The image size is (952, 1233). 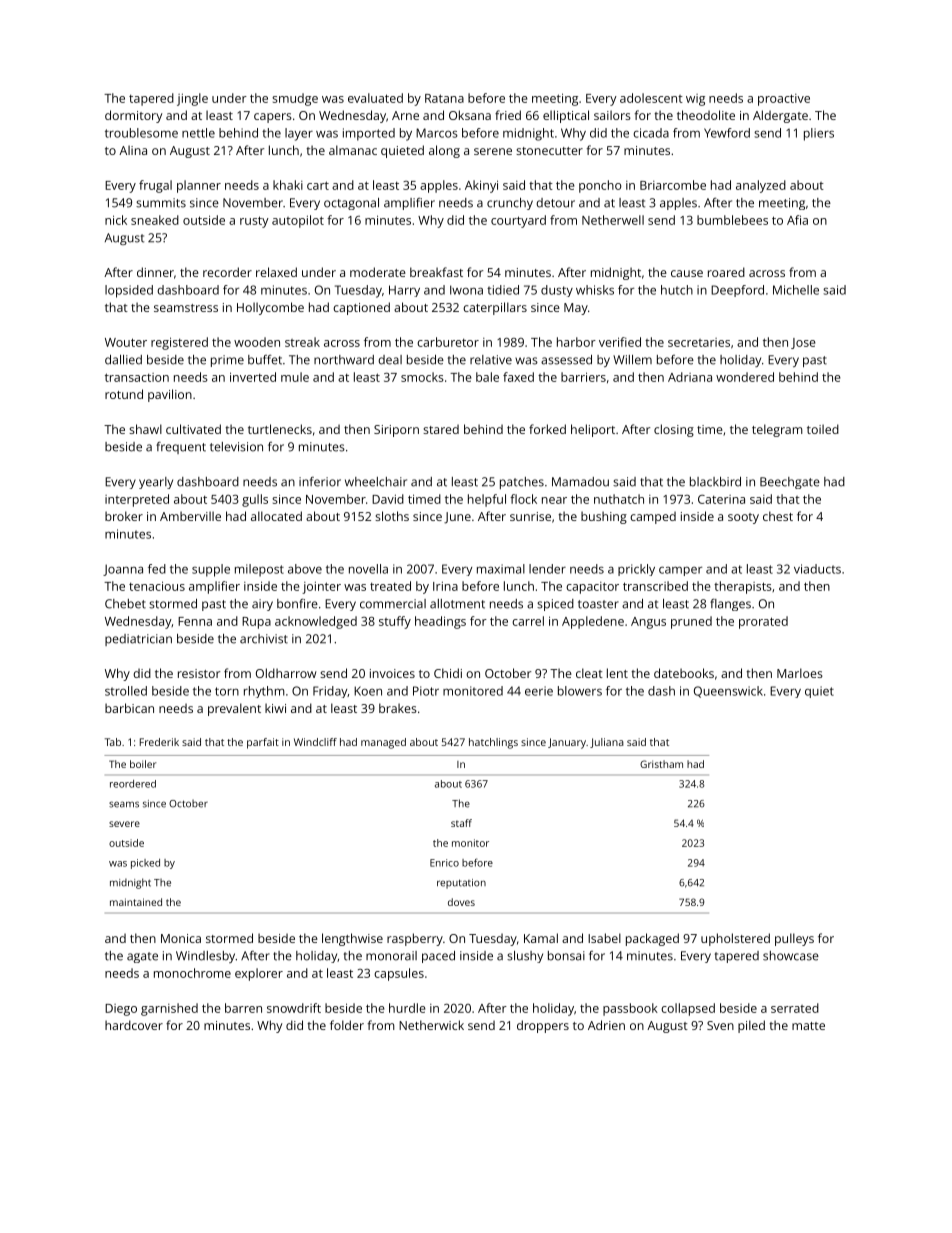 What do you see at coordinates (192, 99) in the page?
I see `jingle` at bounding box center [192, 99].
